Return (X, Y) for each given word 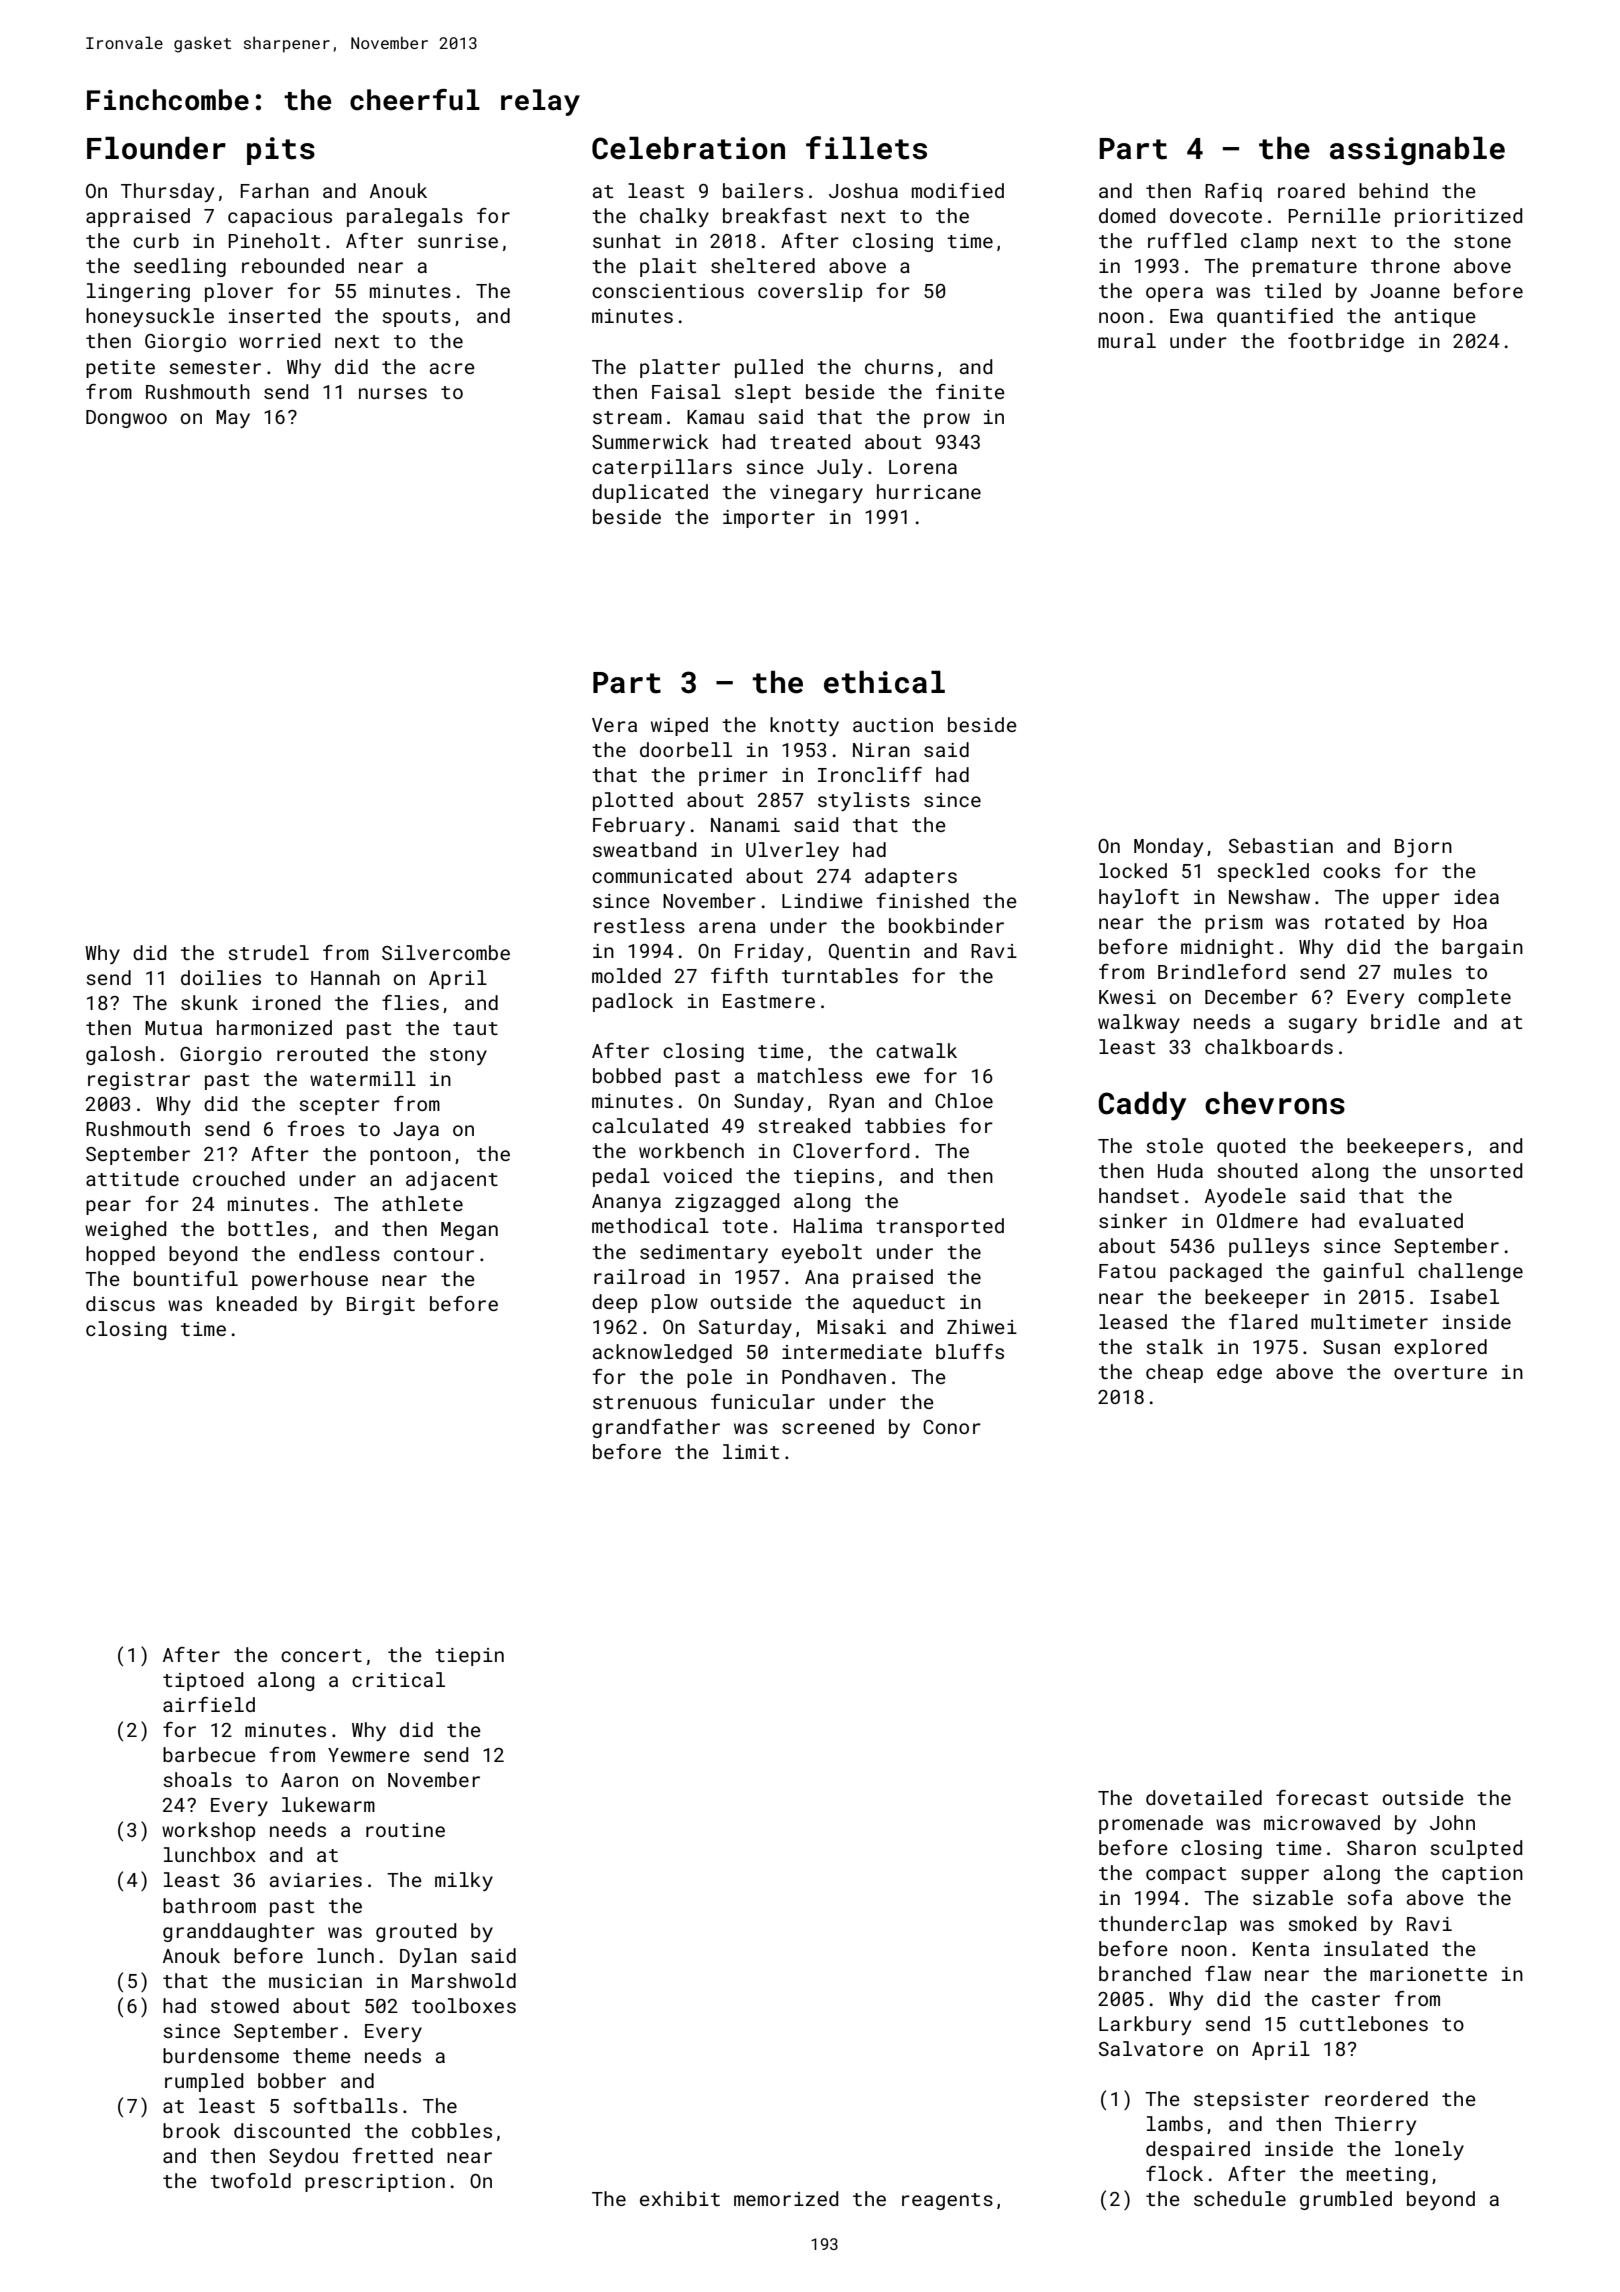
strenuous (645, 1402)
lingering (138, 292)
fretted (392, 2155)
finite (970, 391)
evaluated (1411, 1220)
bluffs (970, 1351)
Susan (1351, 1347)
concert (321, 1655)
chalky (674, 217)
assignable (1417, 151)
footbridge (1346, 342)
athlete (422, 1203)
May (233, 419)
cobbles (452, 2130)
